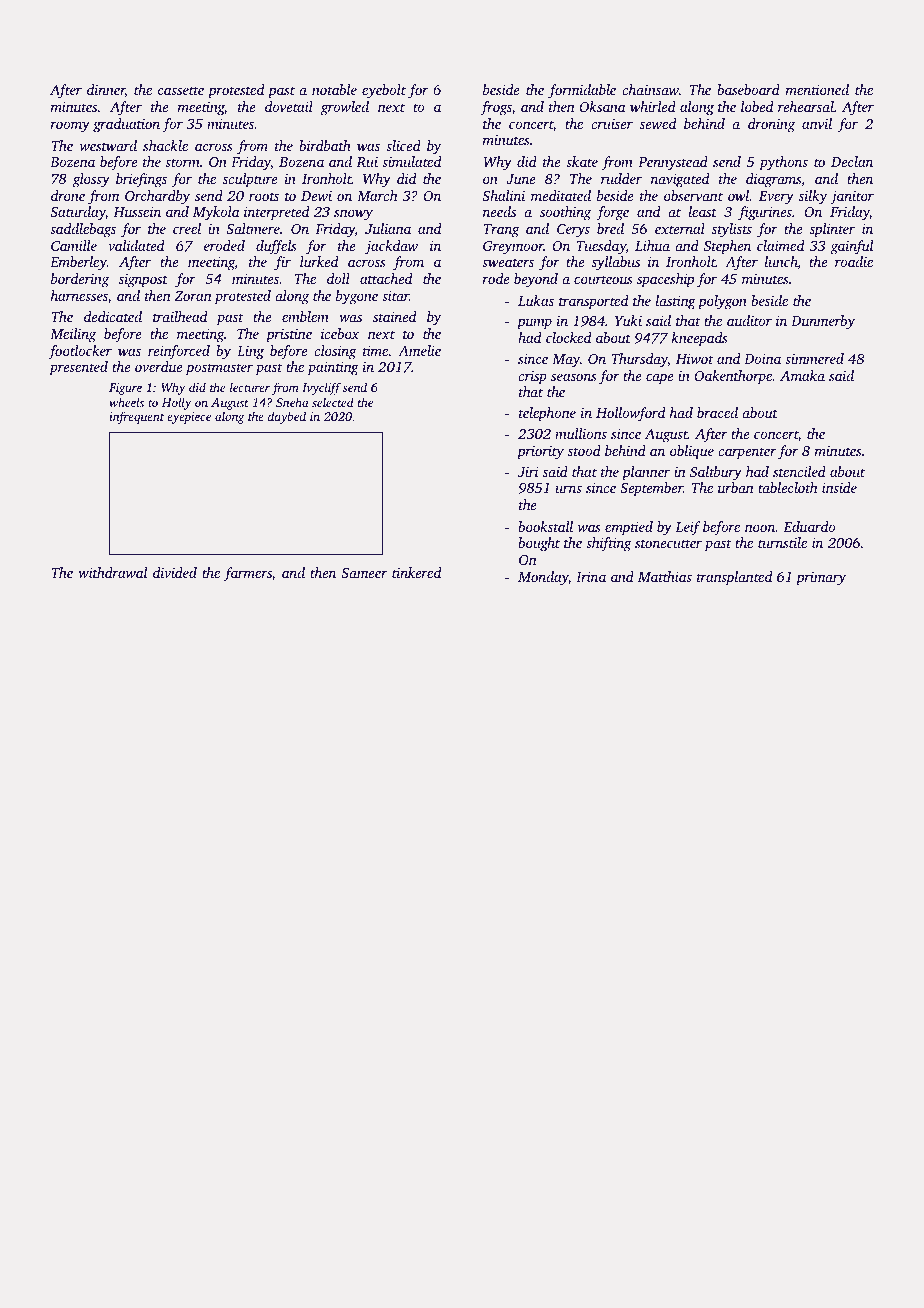 The height and width of the page is (1308, 924). What do you see at coordinates (276, 213) in the page?
I see `interpreted` at bounding box center [276, 213].
